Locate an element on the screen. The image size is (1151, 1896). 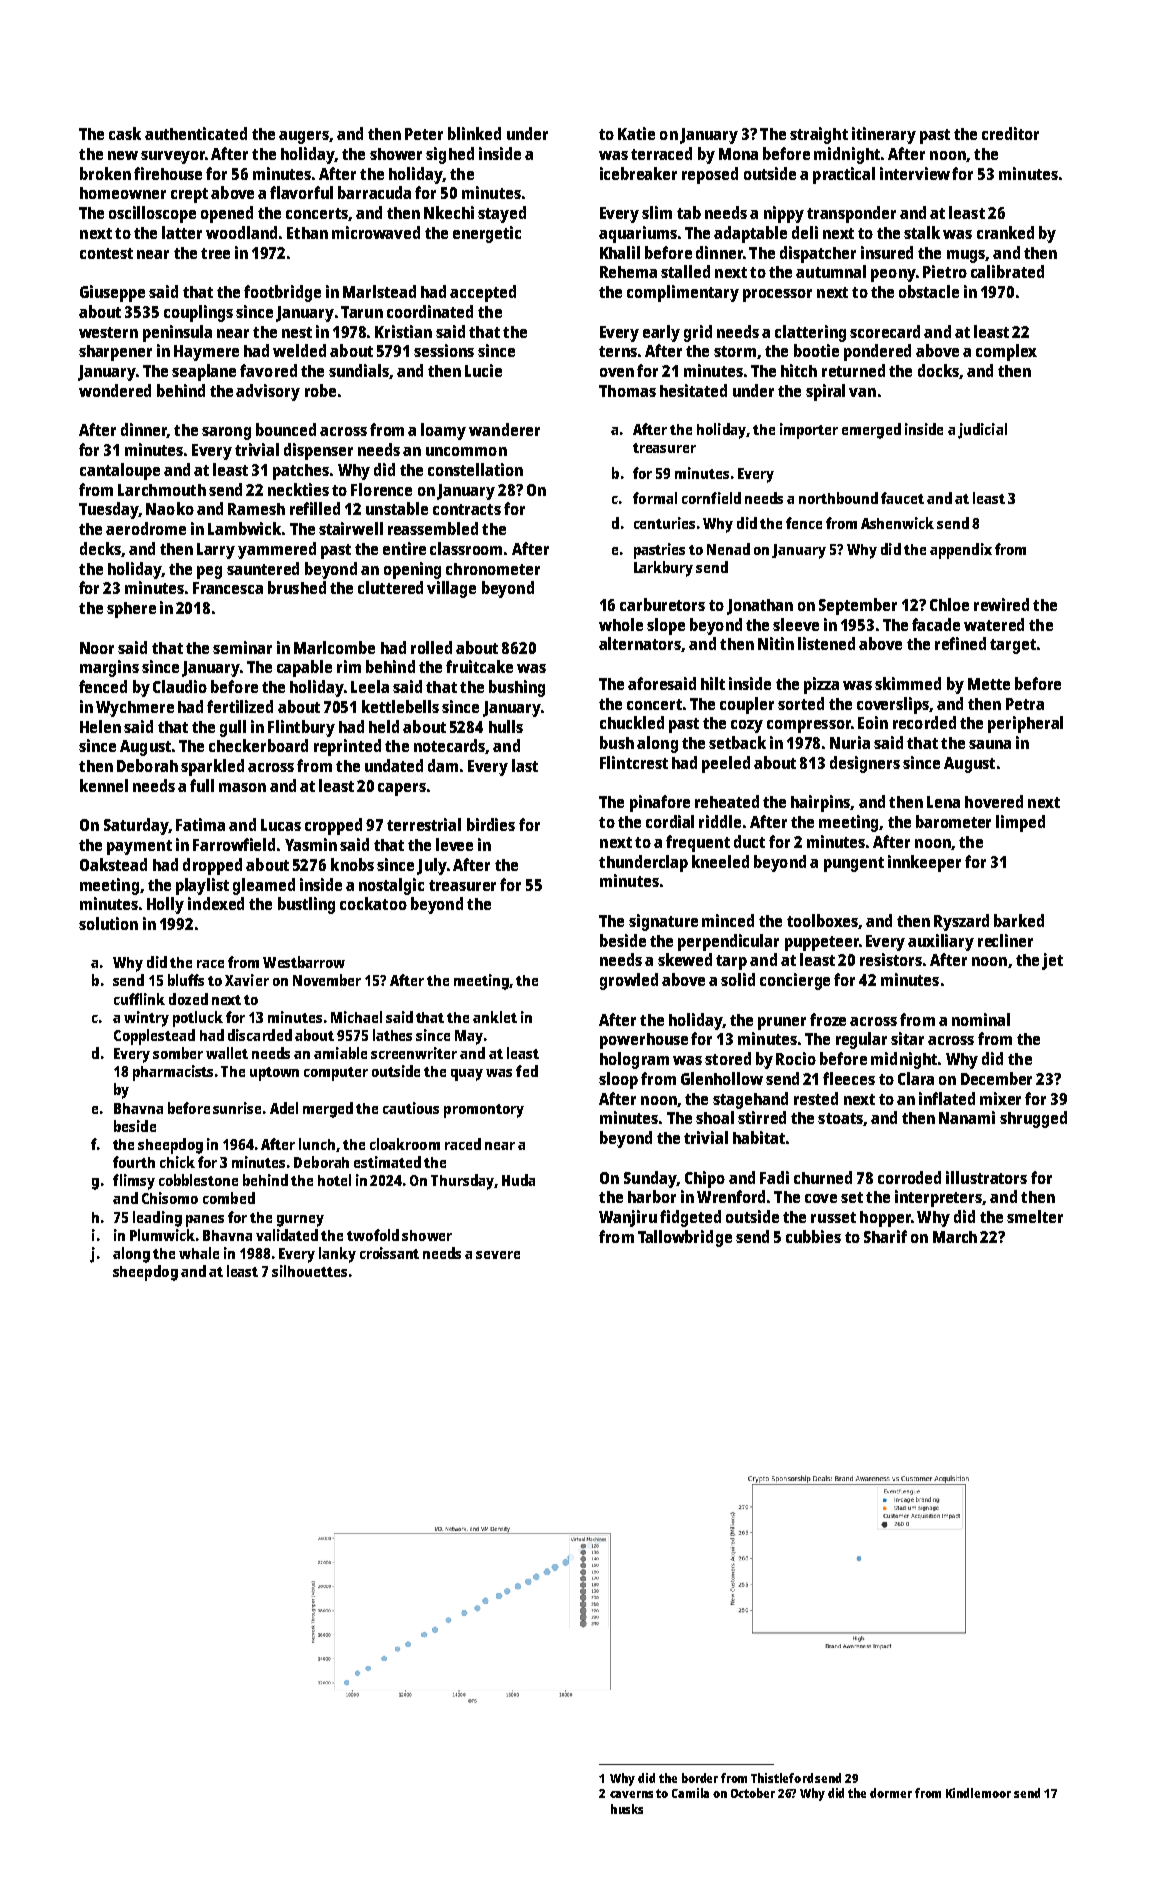
croissant is located at coordinates (389, 1253).
